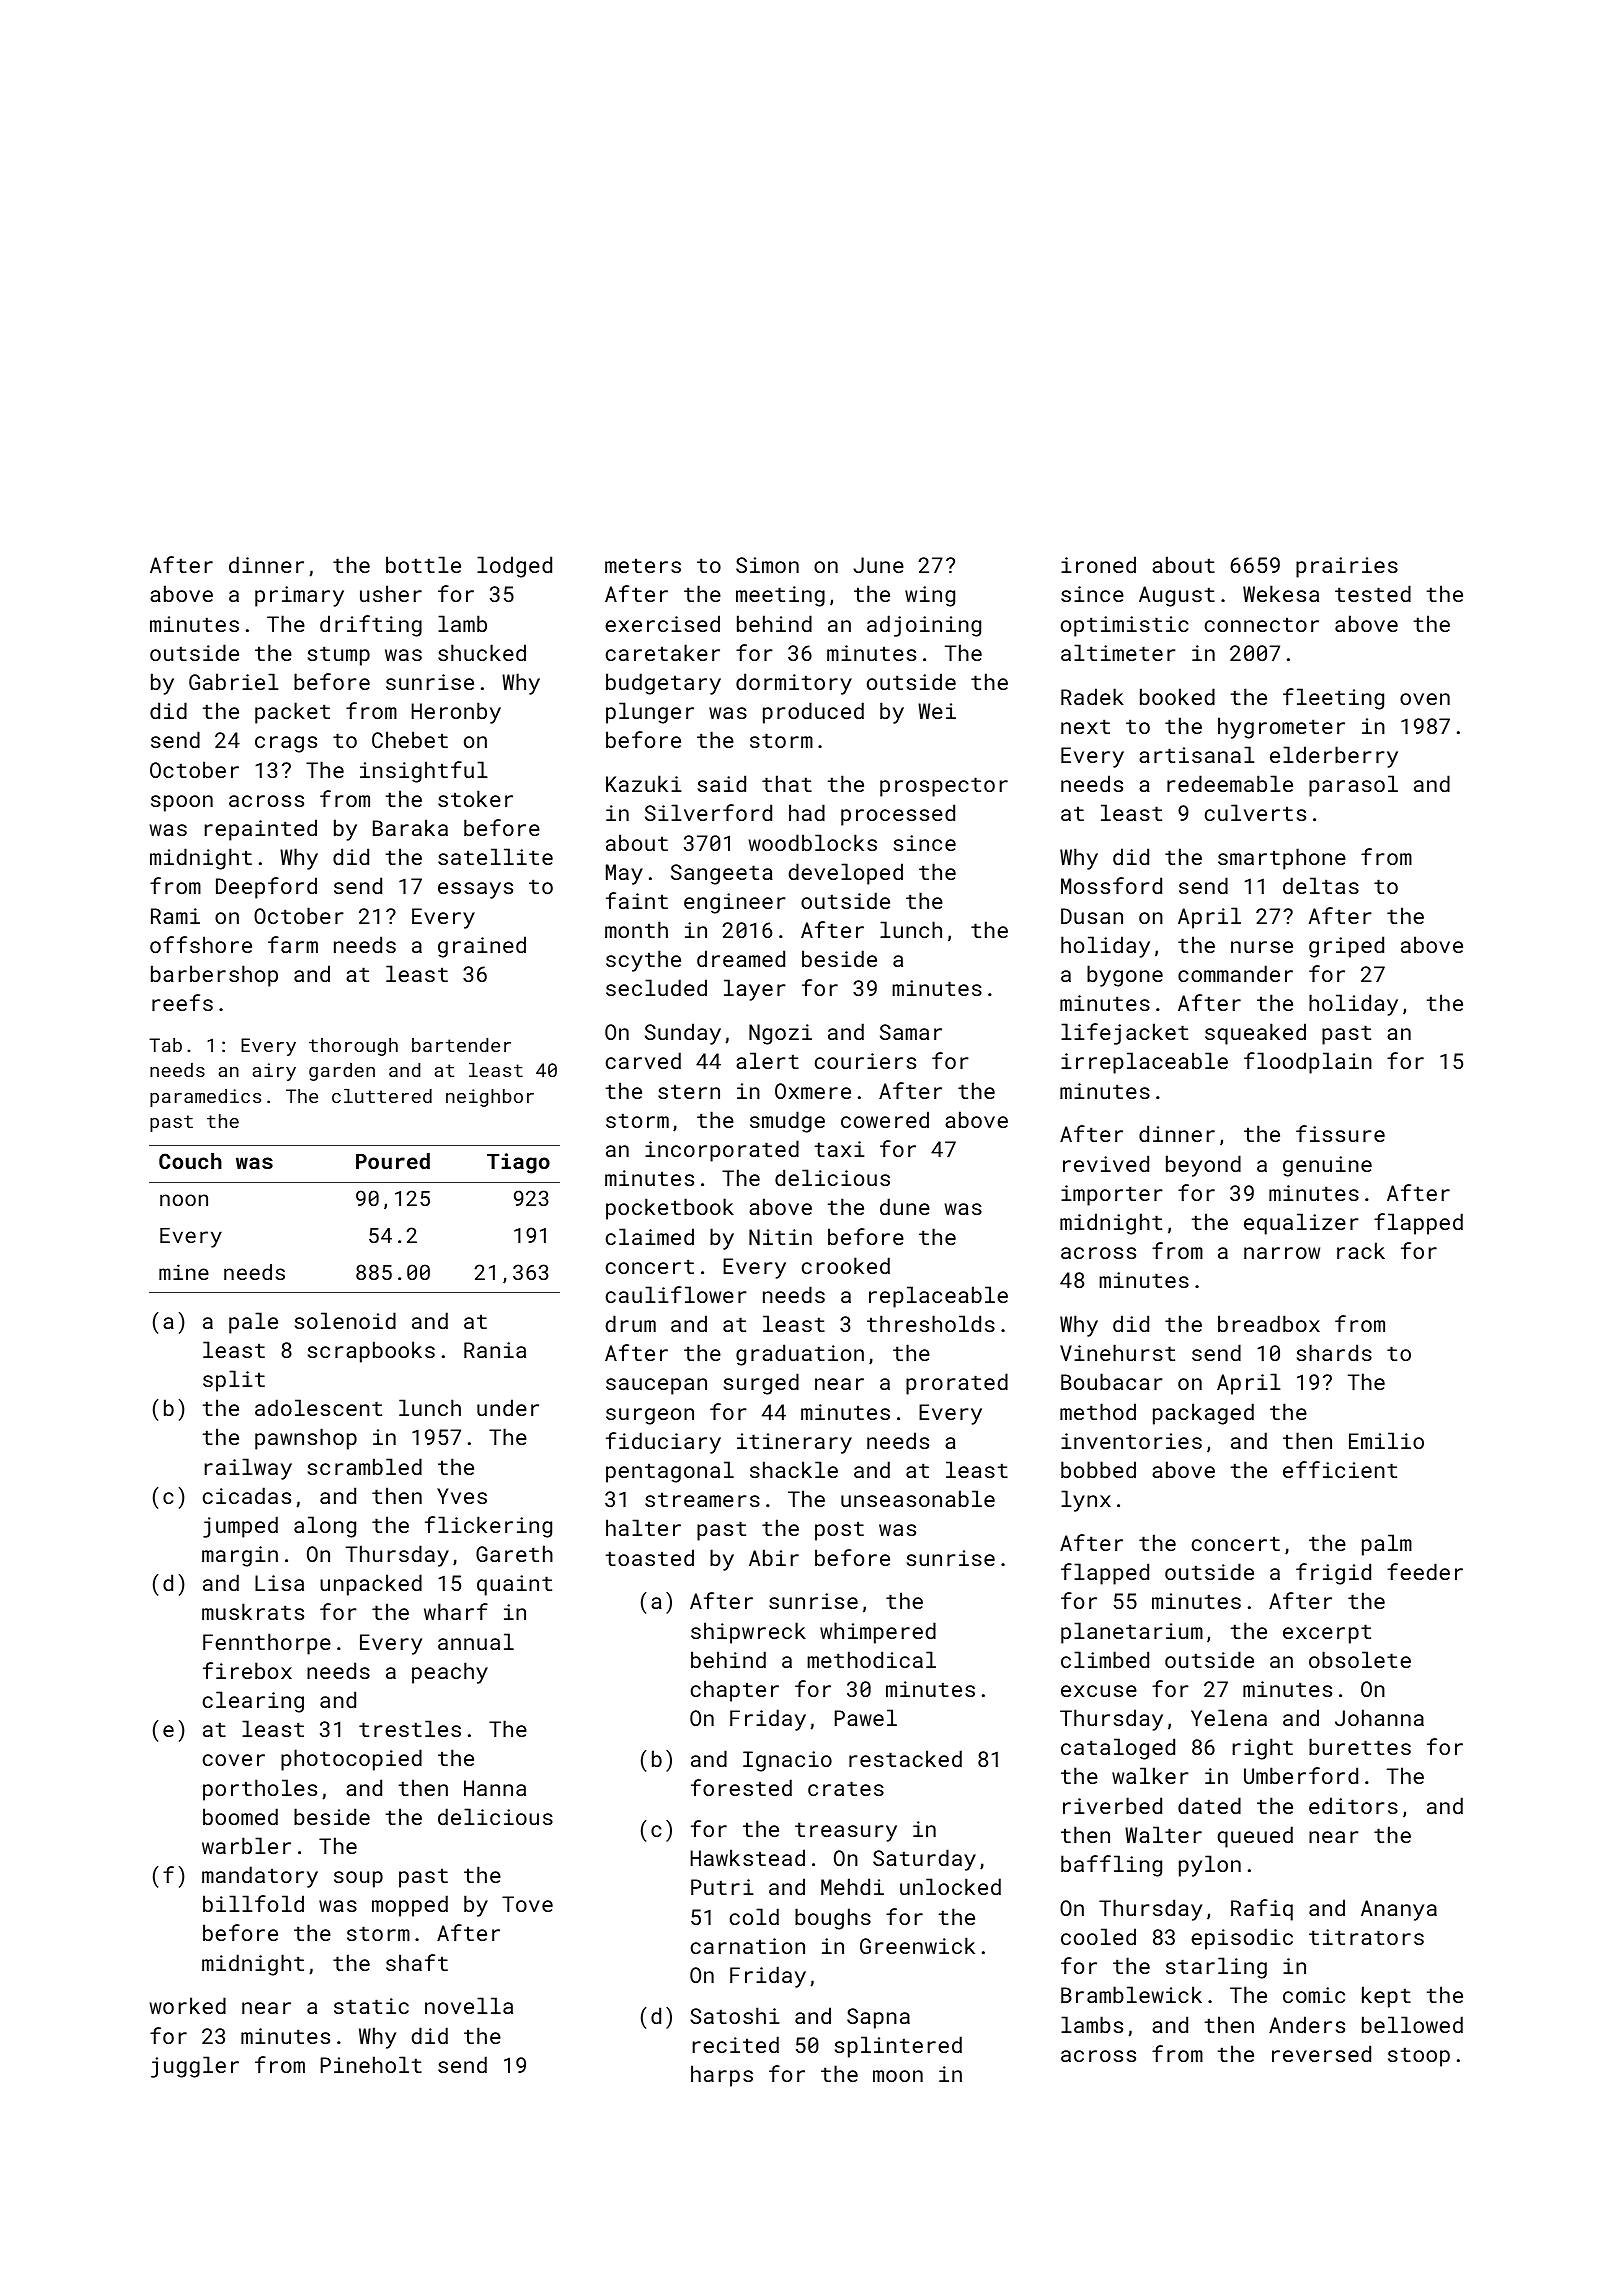 The image size is (1620, 2292). I want to click on Vinehurst, so click(1117, 1352).
